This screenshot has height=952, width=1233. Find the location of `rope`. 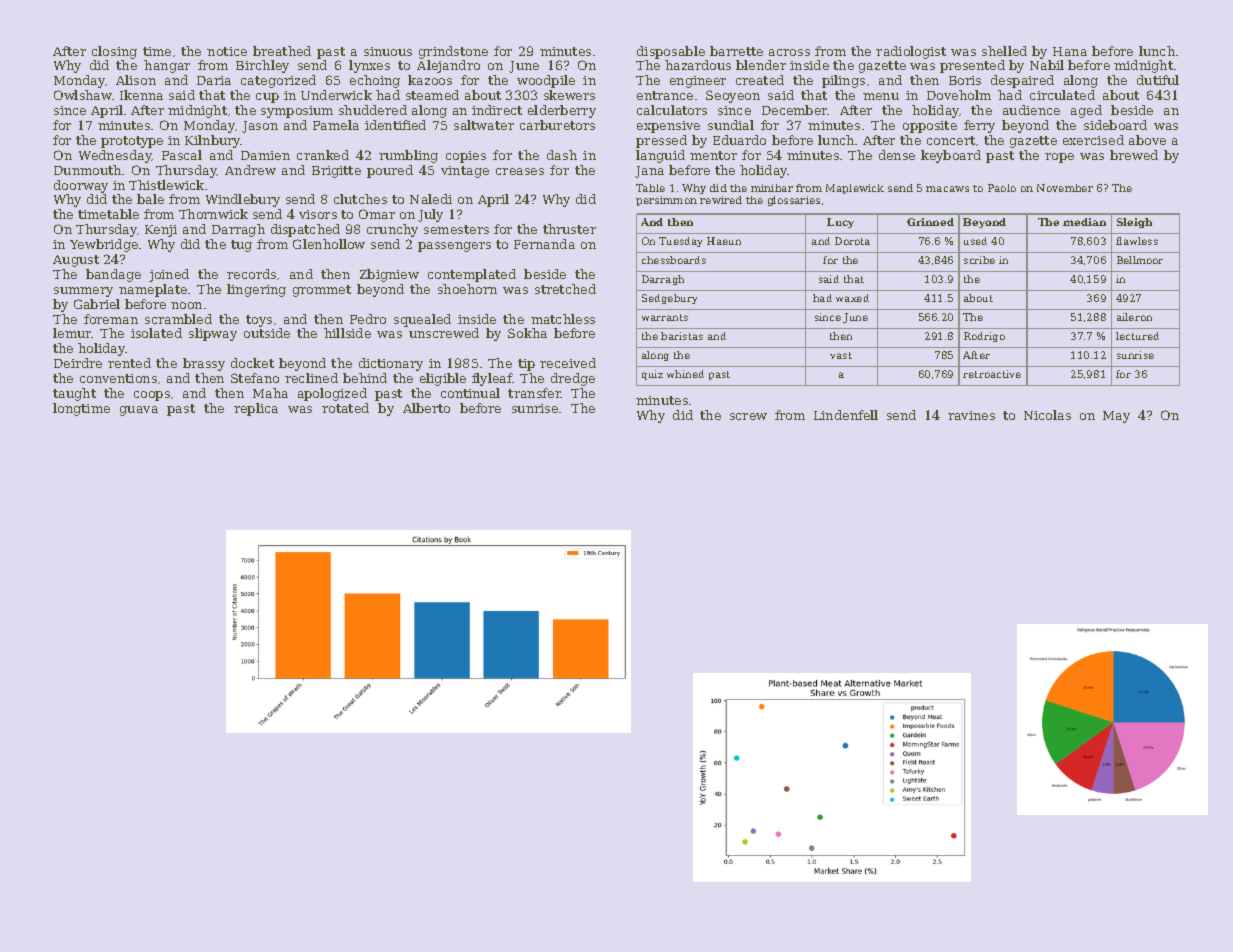

rope is located at coordinates (1059, 158).
